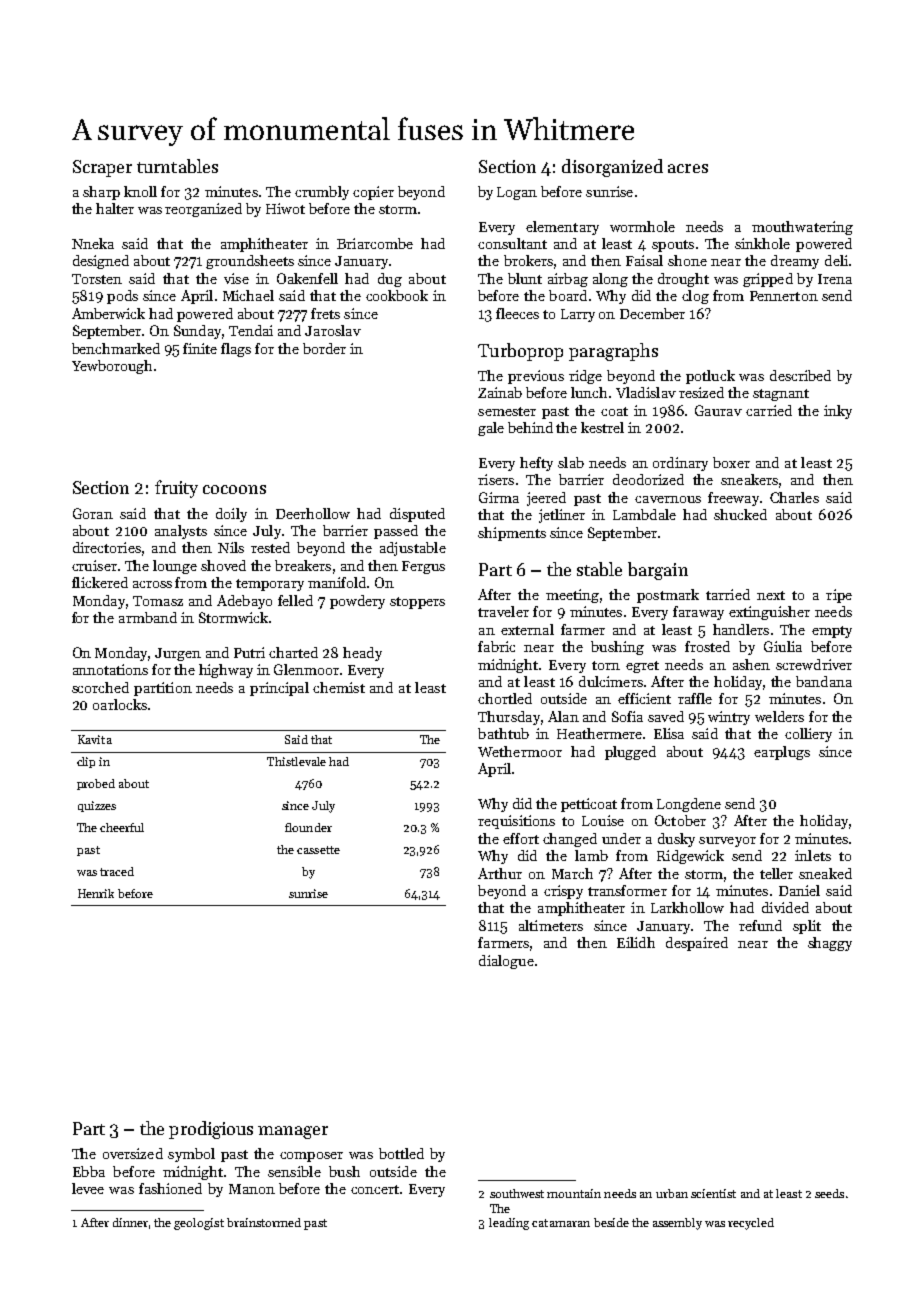 The width and height of the screenshot is (924, 1308). What do you see at coordinates (506, 962) in the screenshot?
I see `dialogue` at bounding box center [506, 962].
